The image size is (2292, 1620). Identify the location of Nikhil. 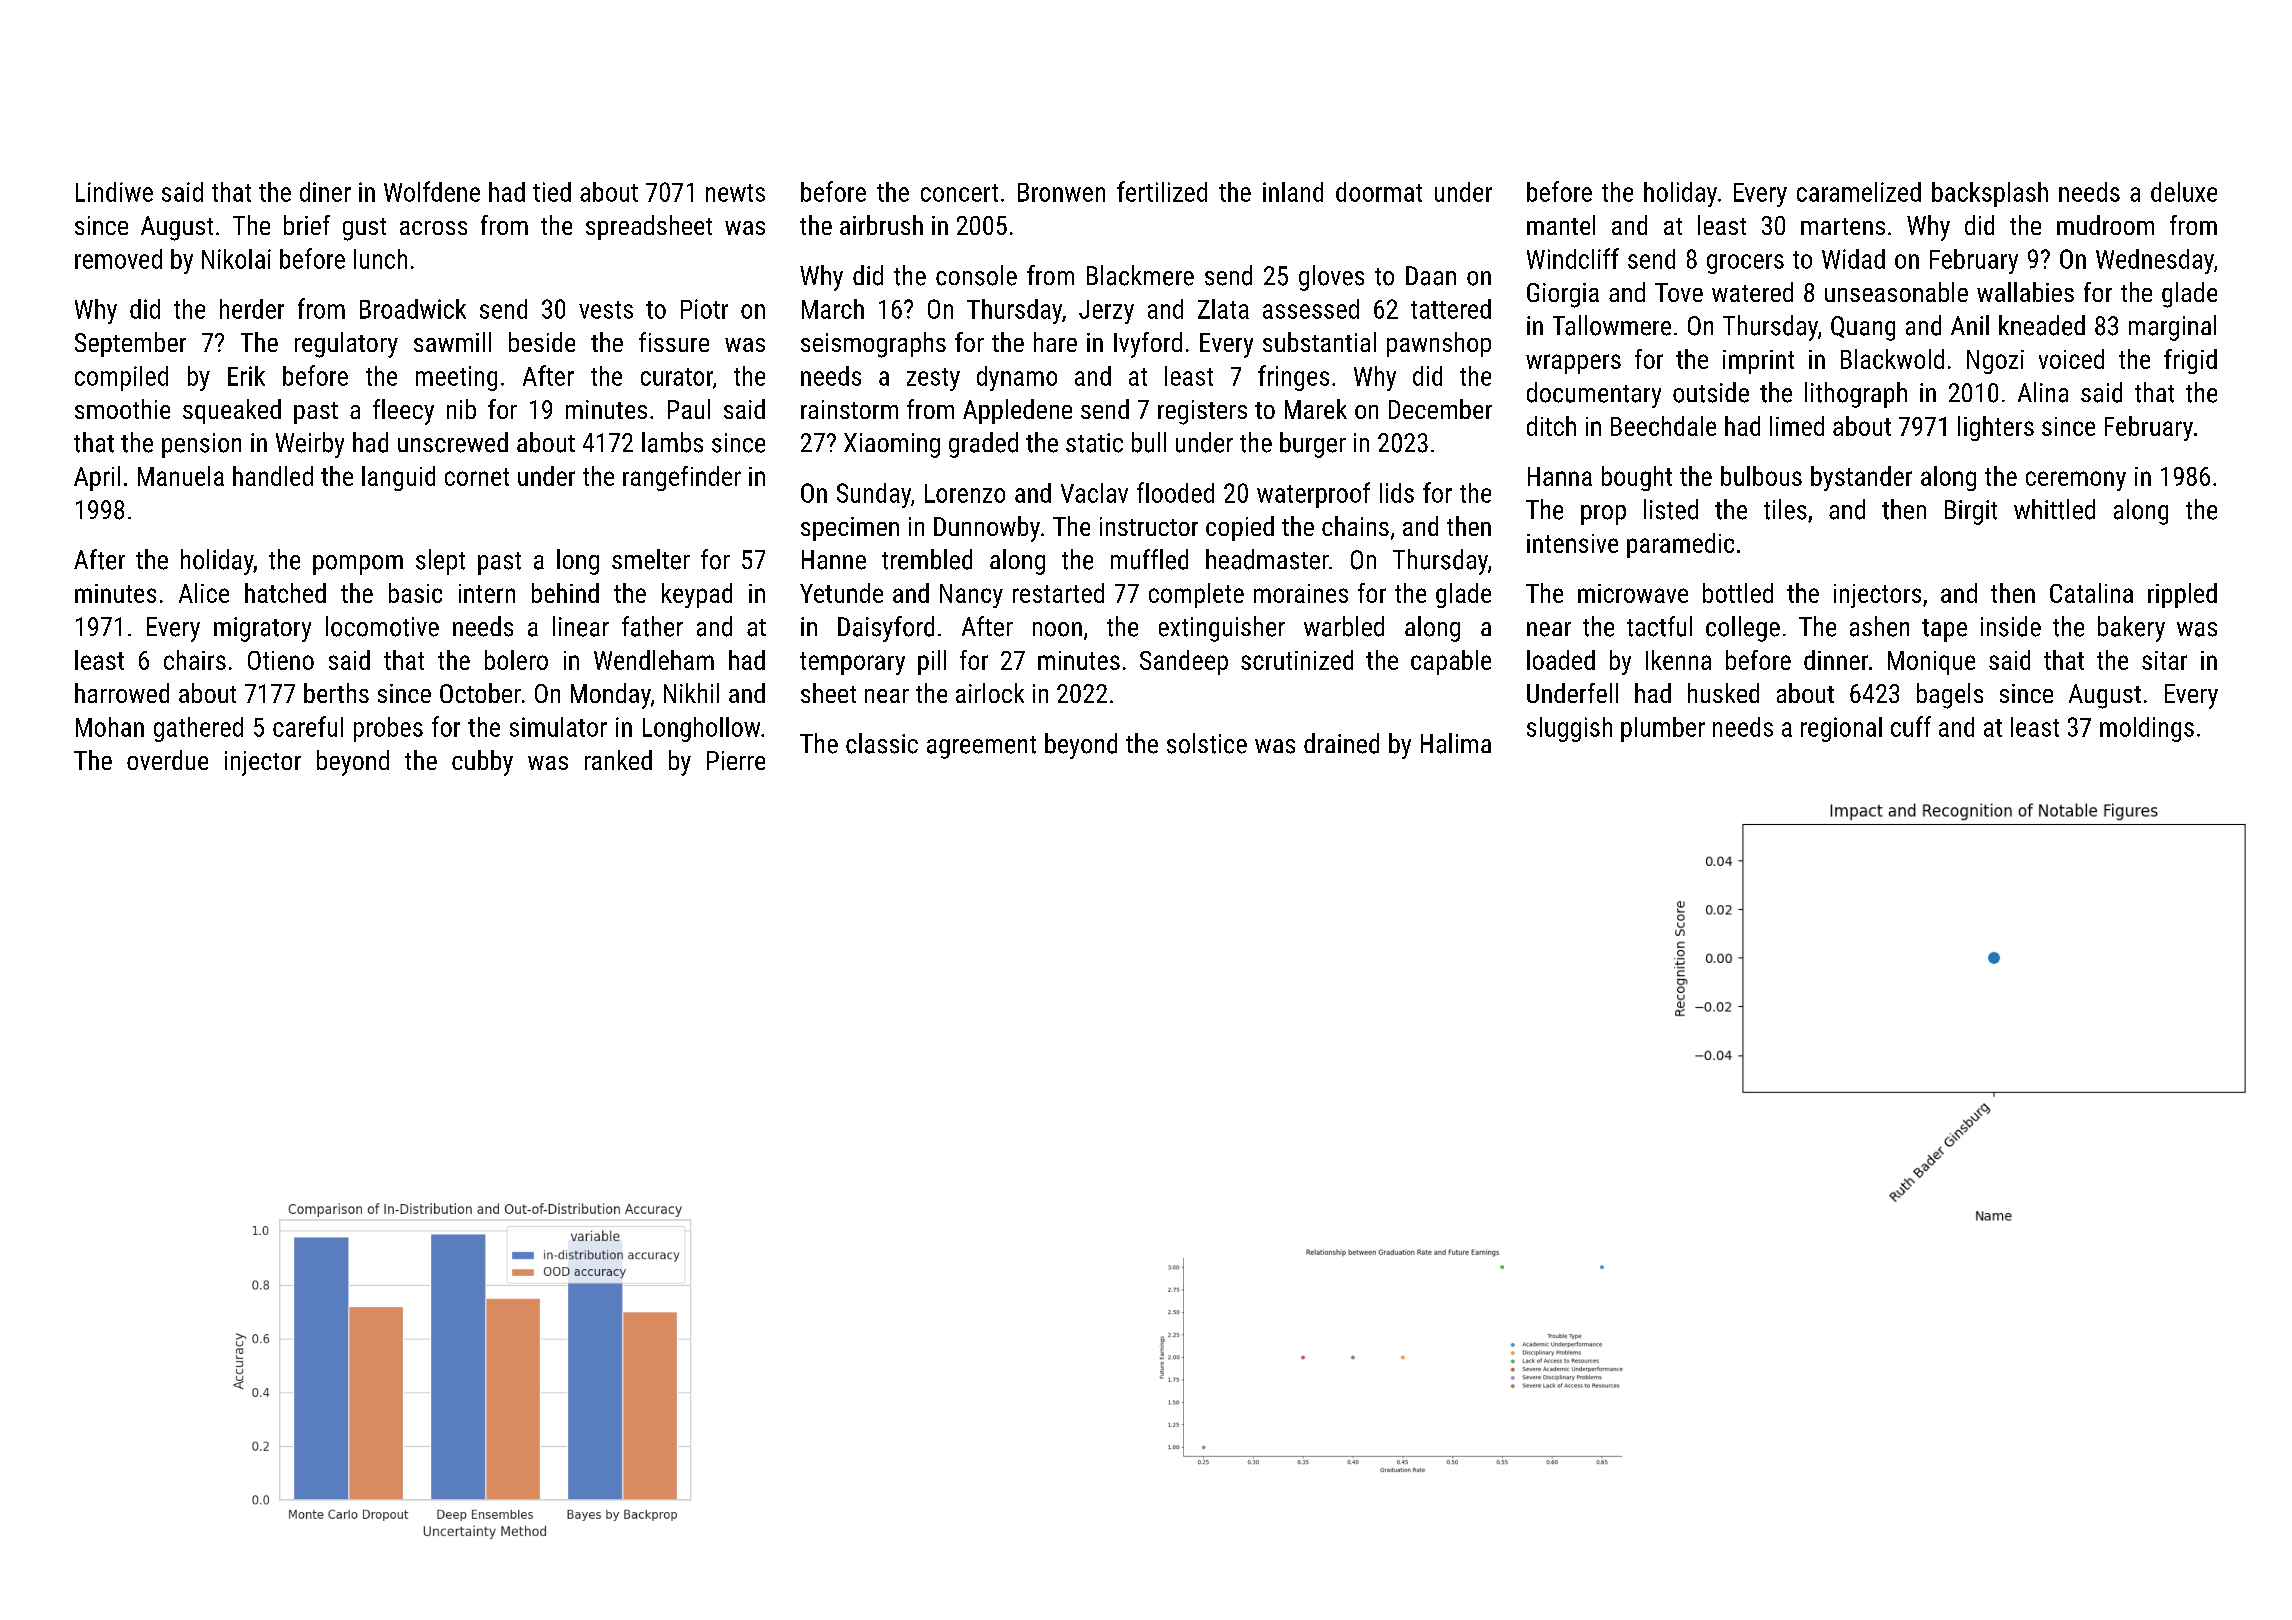
(691, 693).
